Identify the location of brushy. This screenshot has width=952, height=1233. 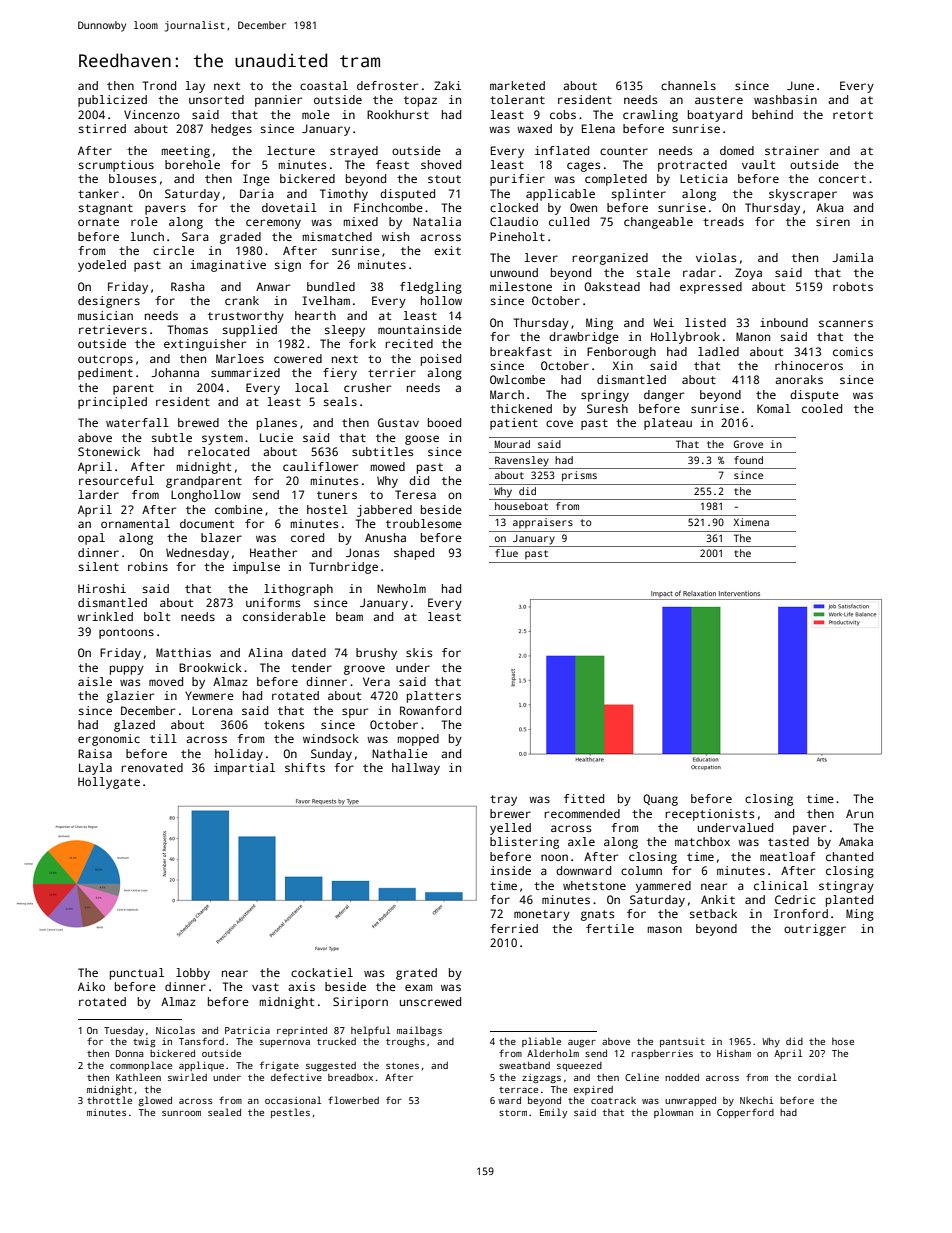
(376, 654).
